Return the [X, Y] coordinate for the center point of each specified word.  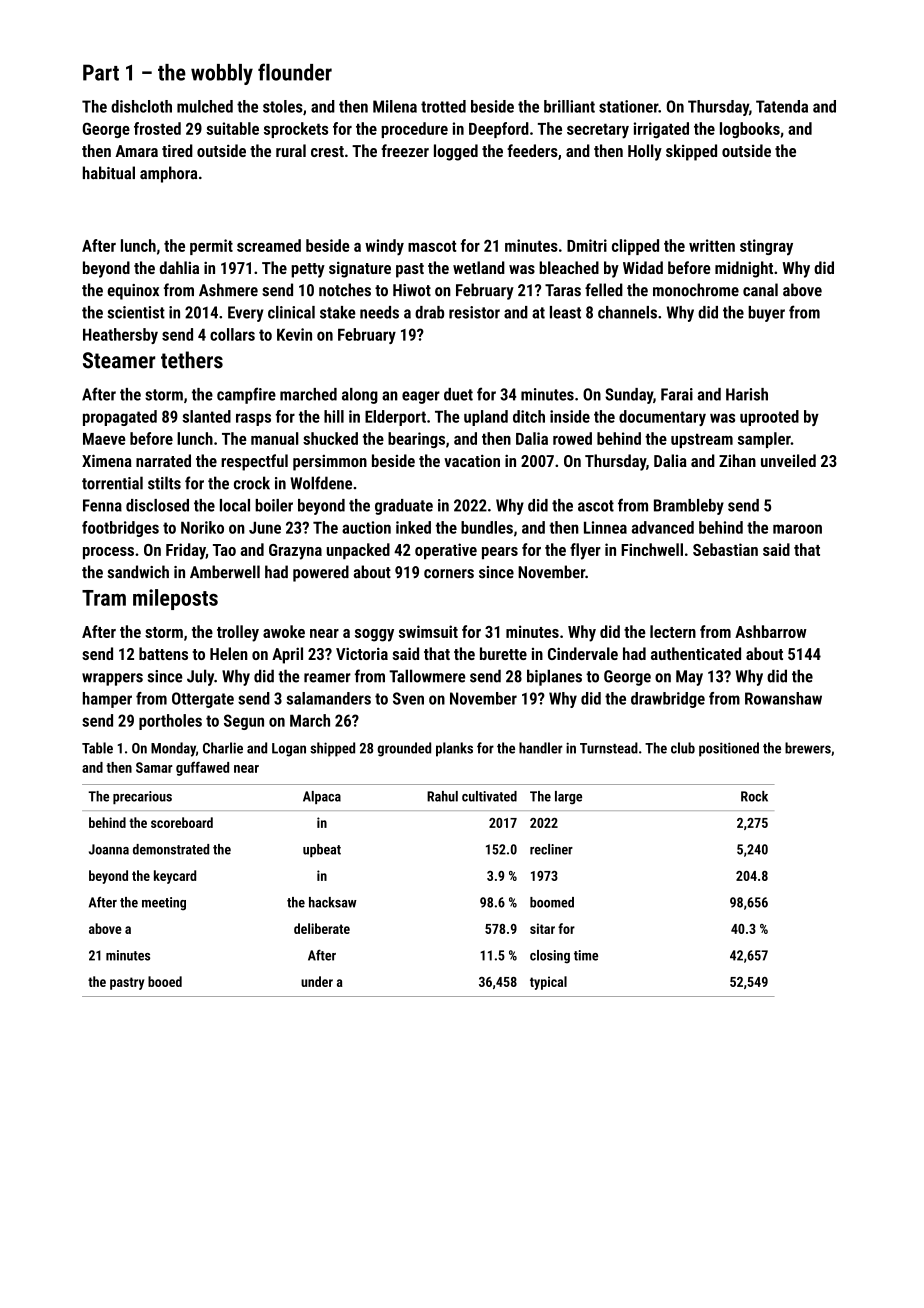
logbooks [750, 130]
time [586, 955]
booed [165, 981]
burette [503, 653]
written [712, 245]
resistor [474, 312]
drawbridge [668, 700]
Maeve [104, 439]
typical [548, 983]
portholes [170, 722]
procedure [414, 130]
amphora [168, 174]
